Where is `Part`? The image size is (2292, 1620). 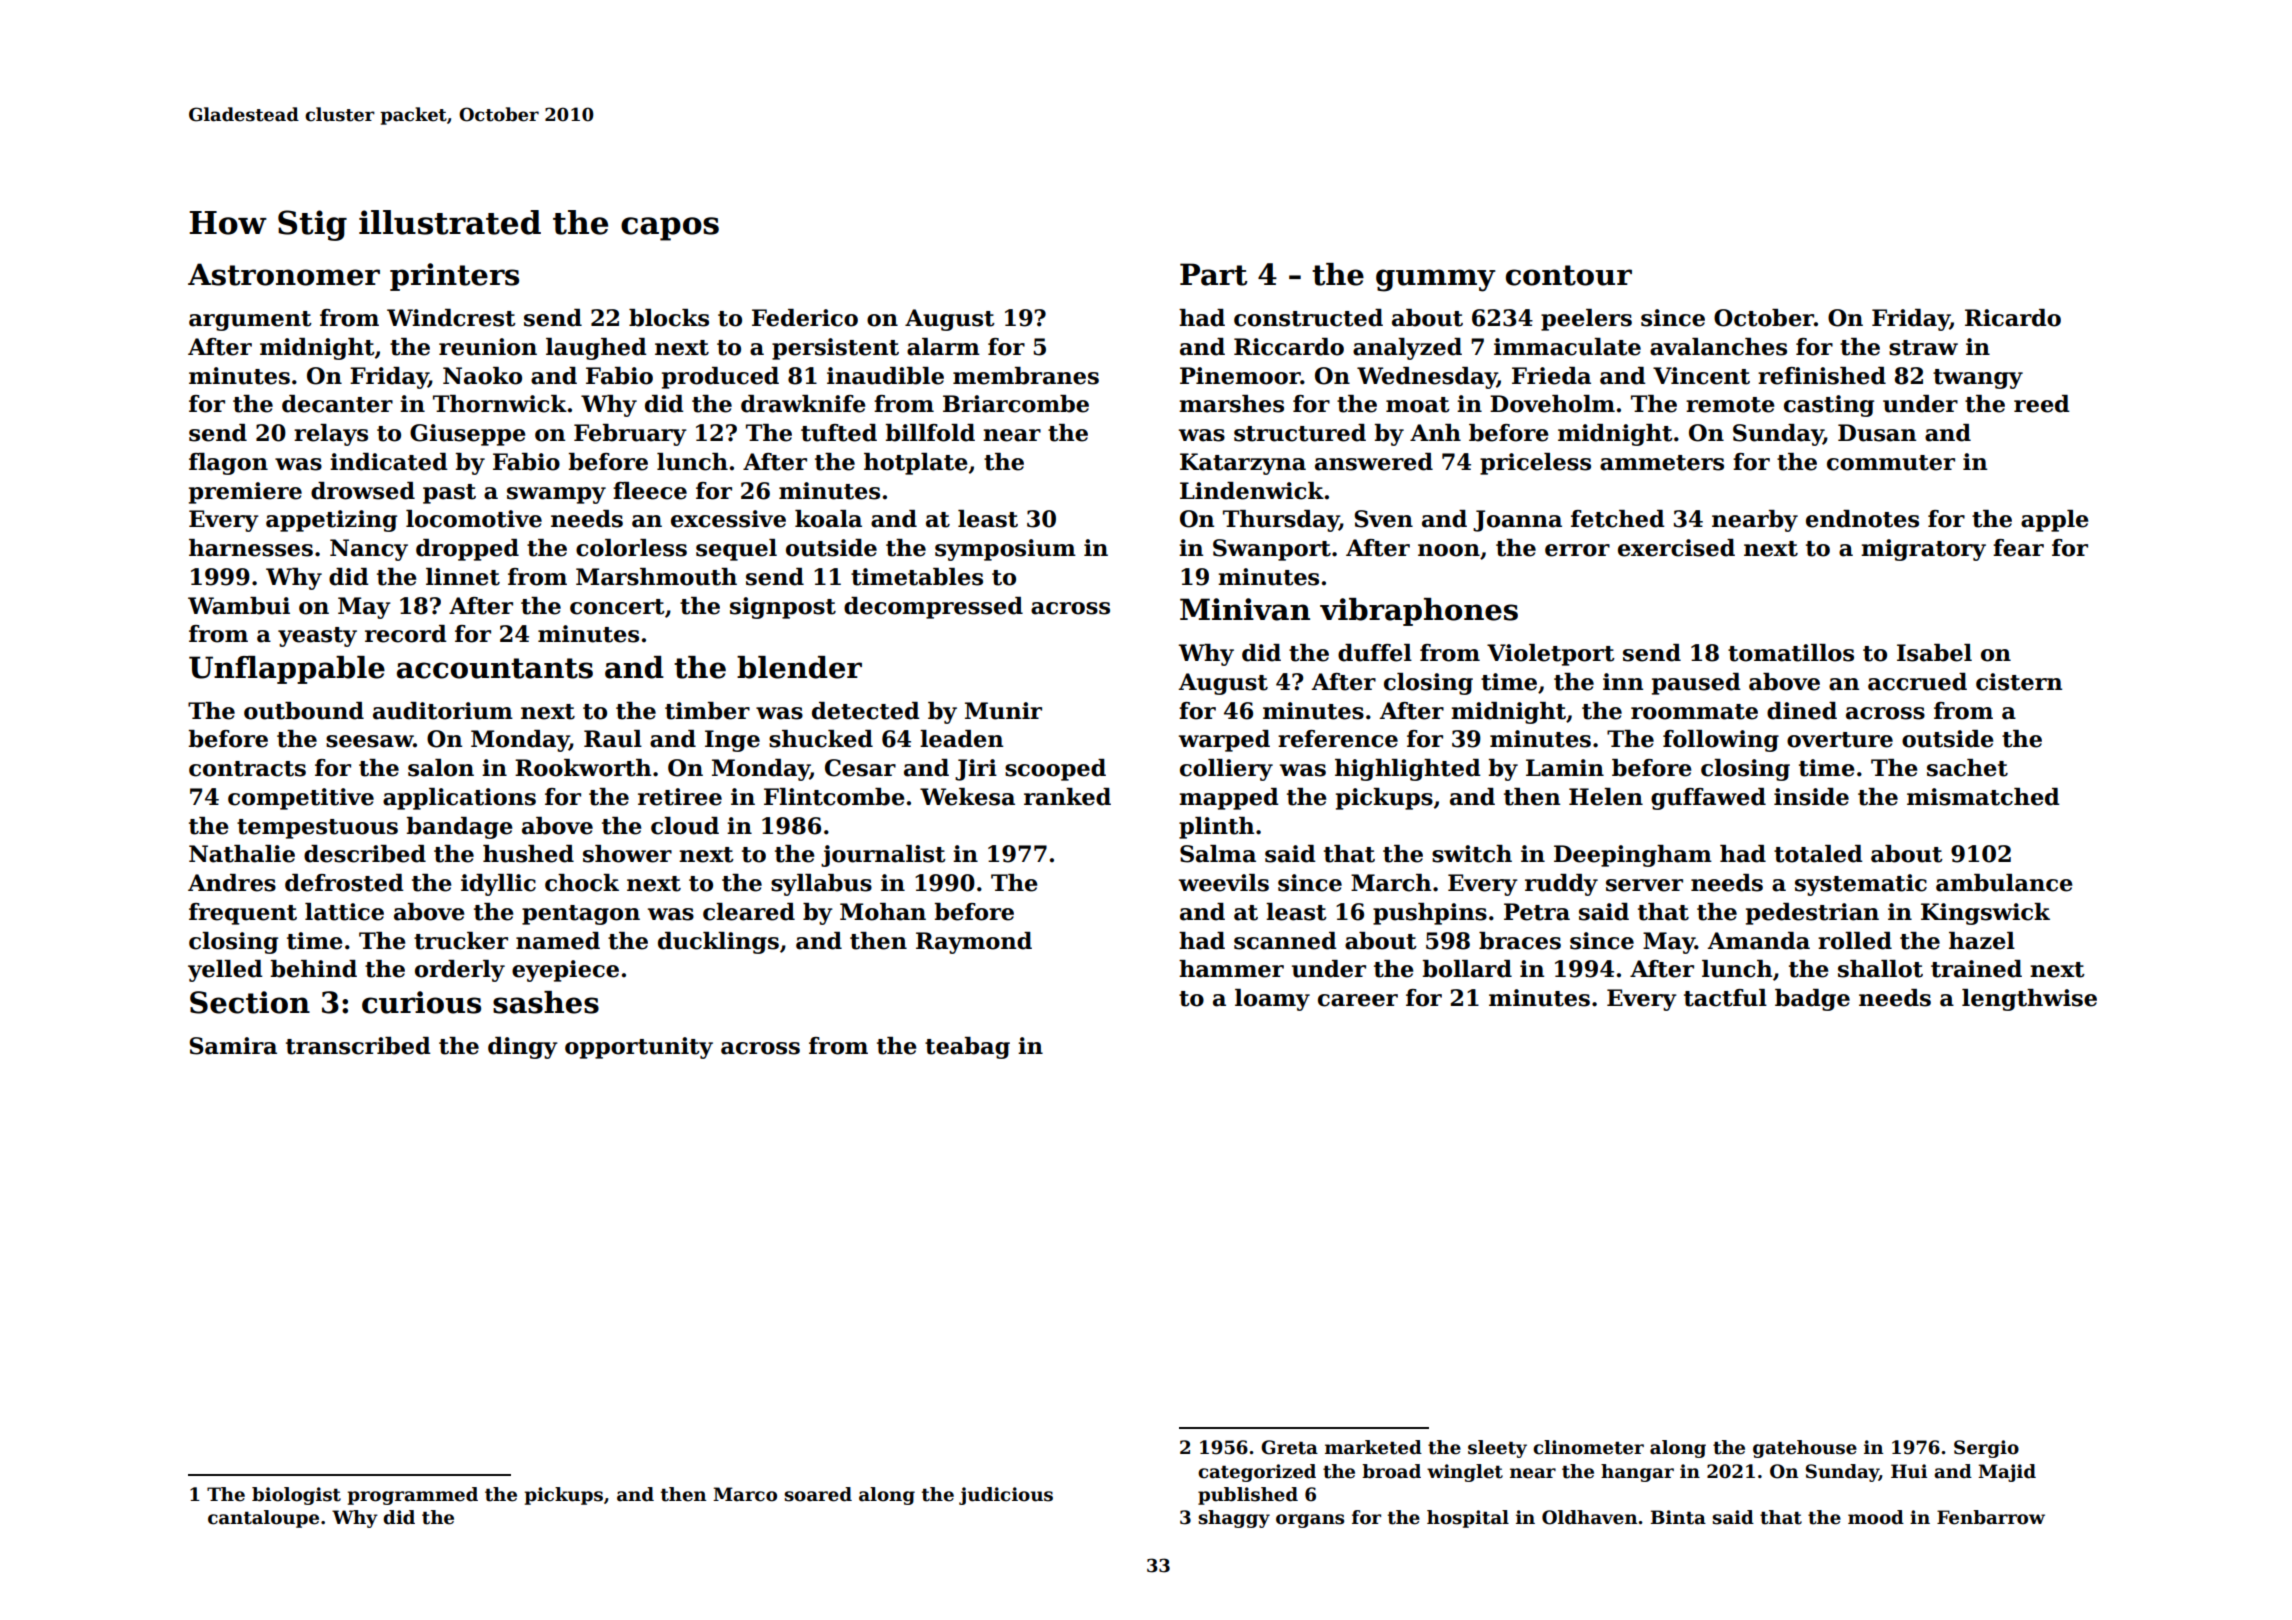 Part is located at coordinates (1214, 274).
